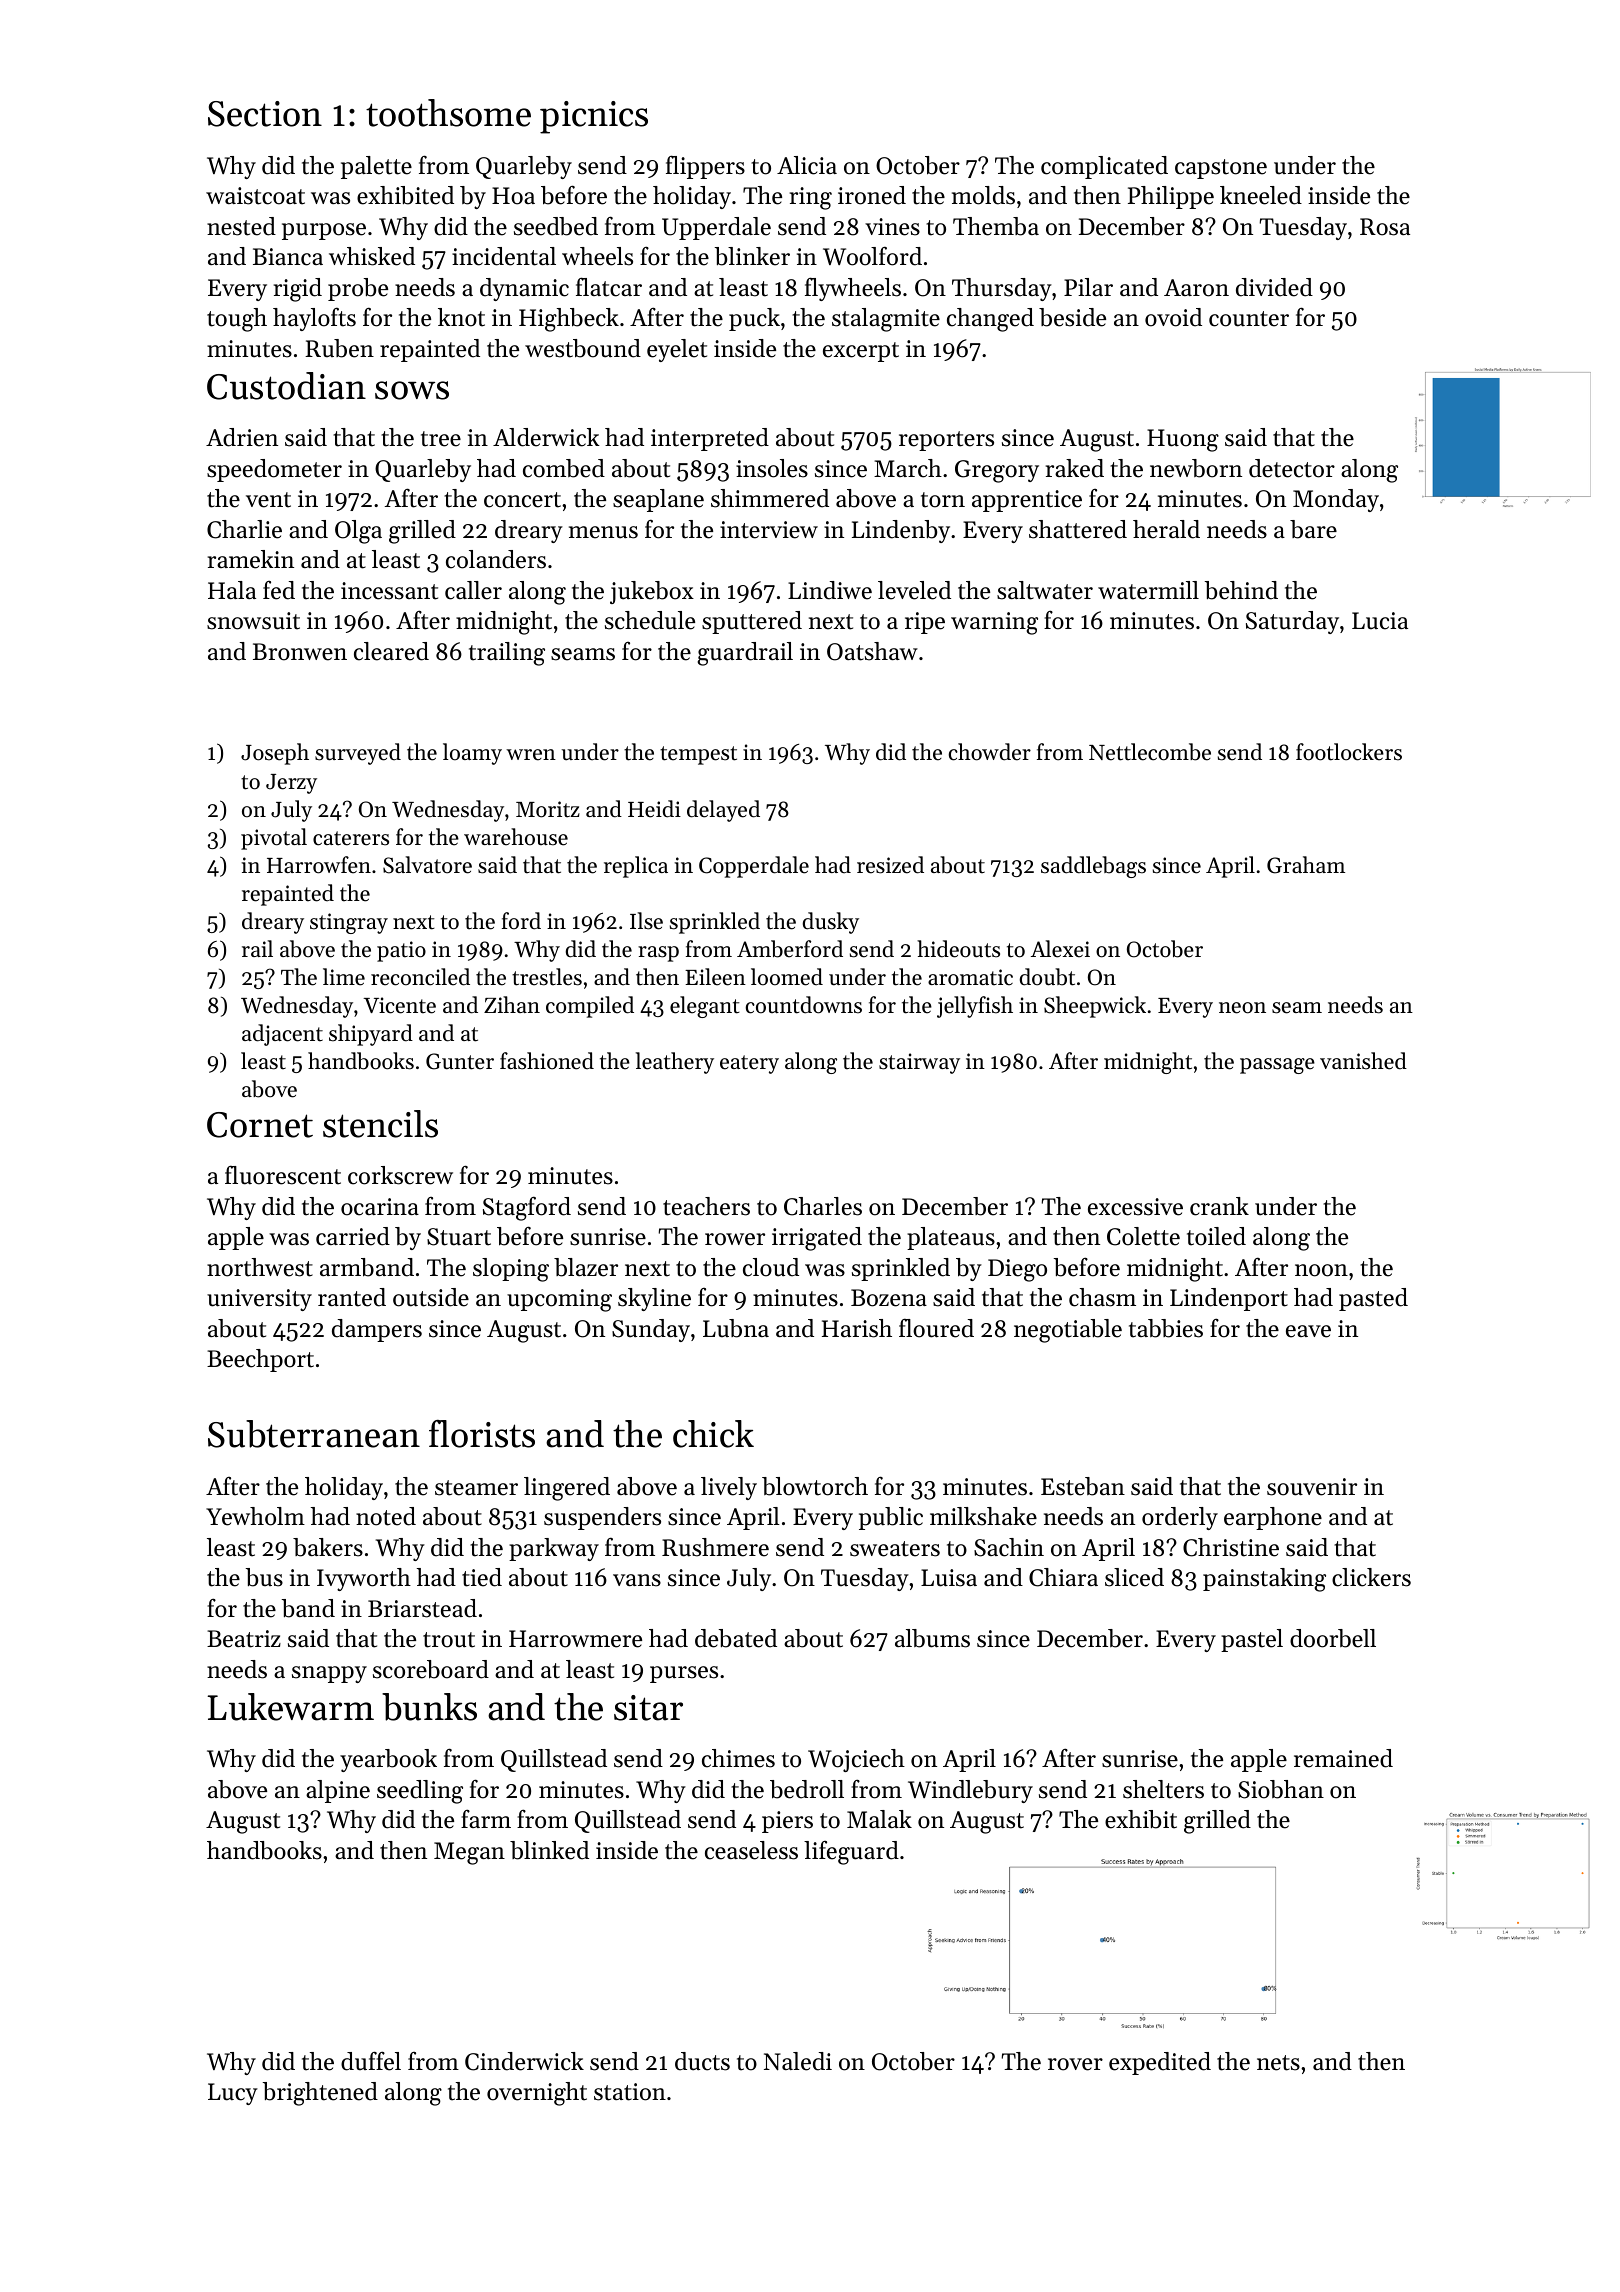 This screenshot has width=1620, height=2292. Describe the element at coordinates (1371, 1577) in the screenshot. I see `clickers` at that location.
